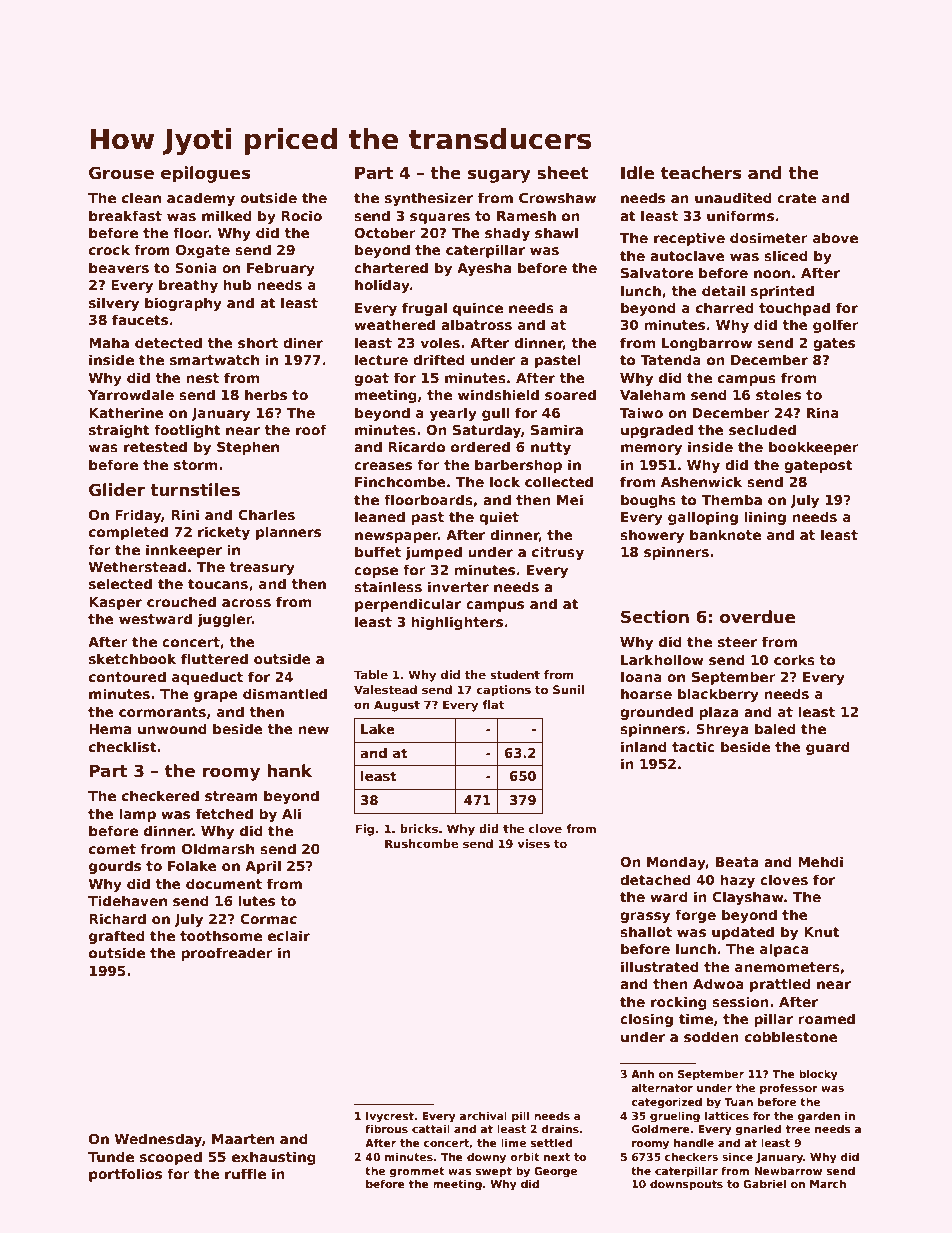 The height and width of the image is (1233, 952). Describe the element at coordinates (499, 176) in the image. I see `sugary` at that location.
